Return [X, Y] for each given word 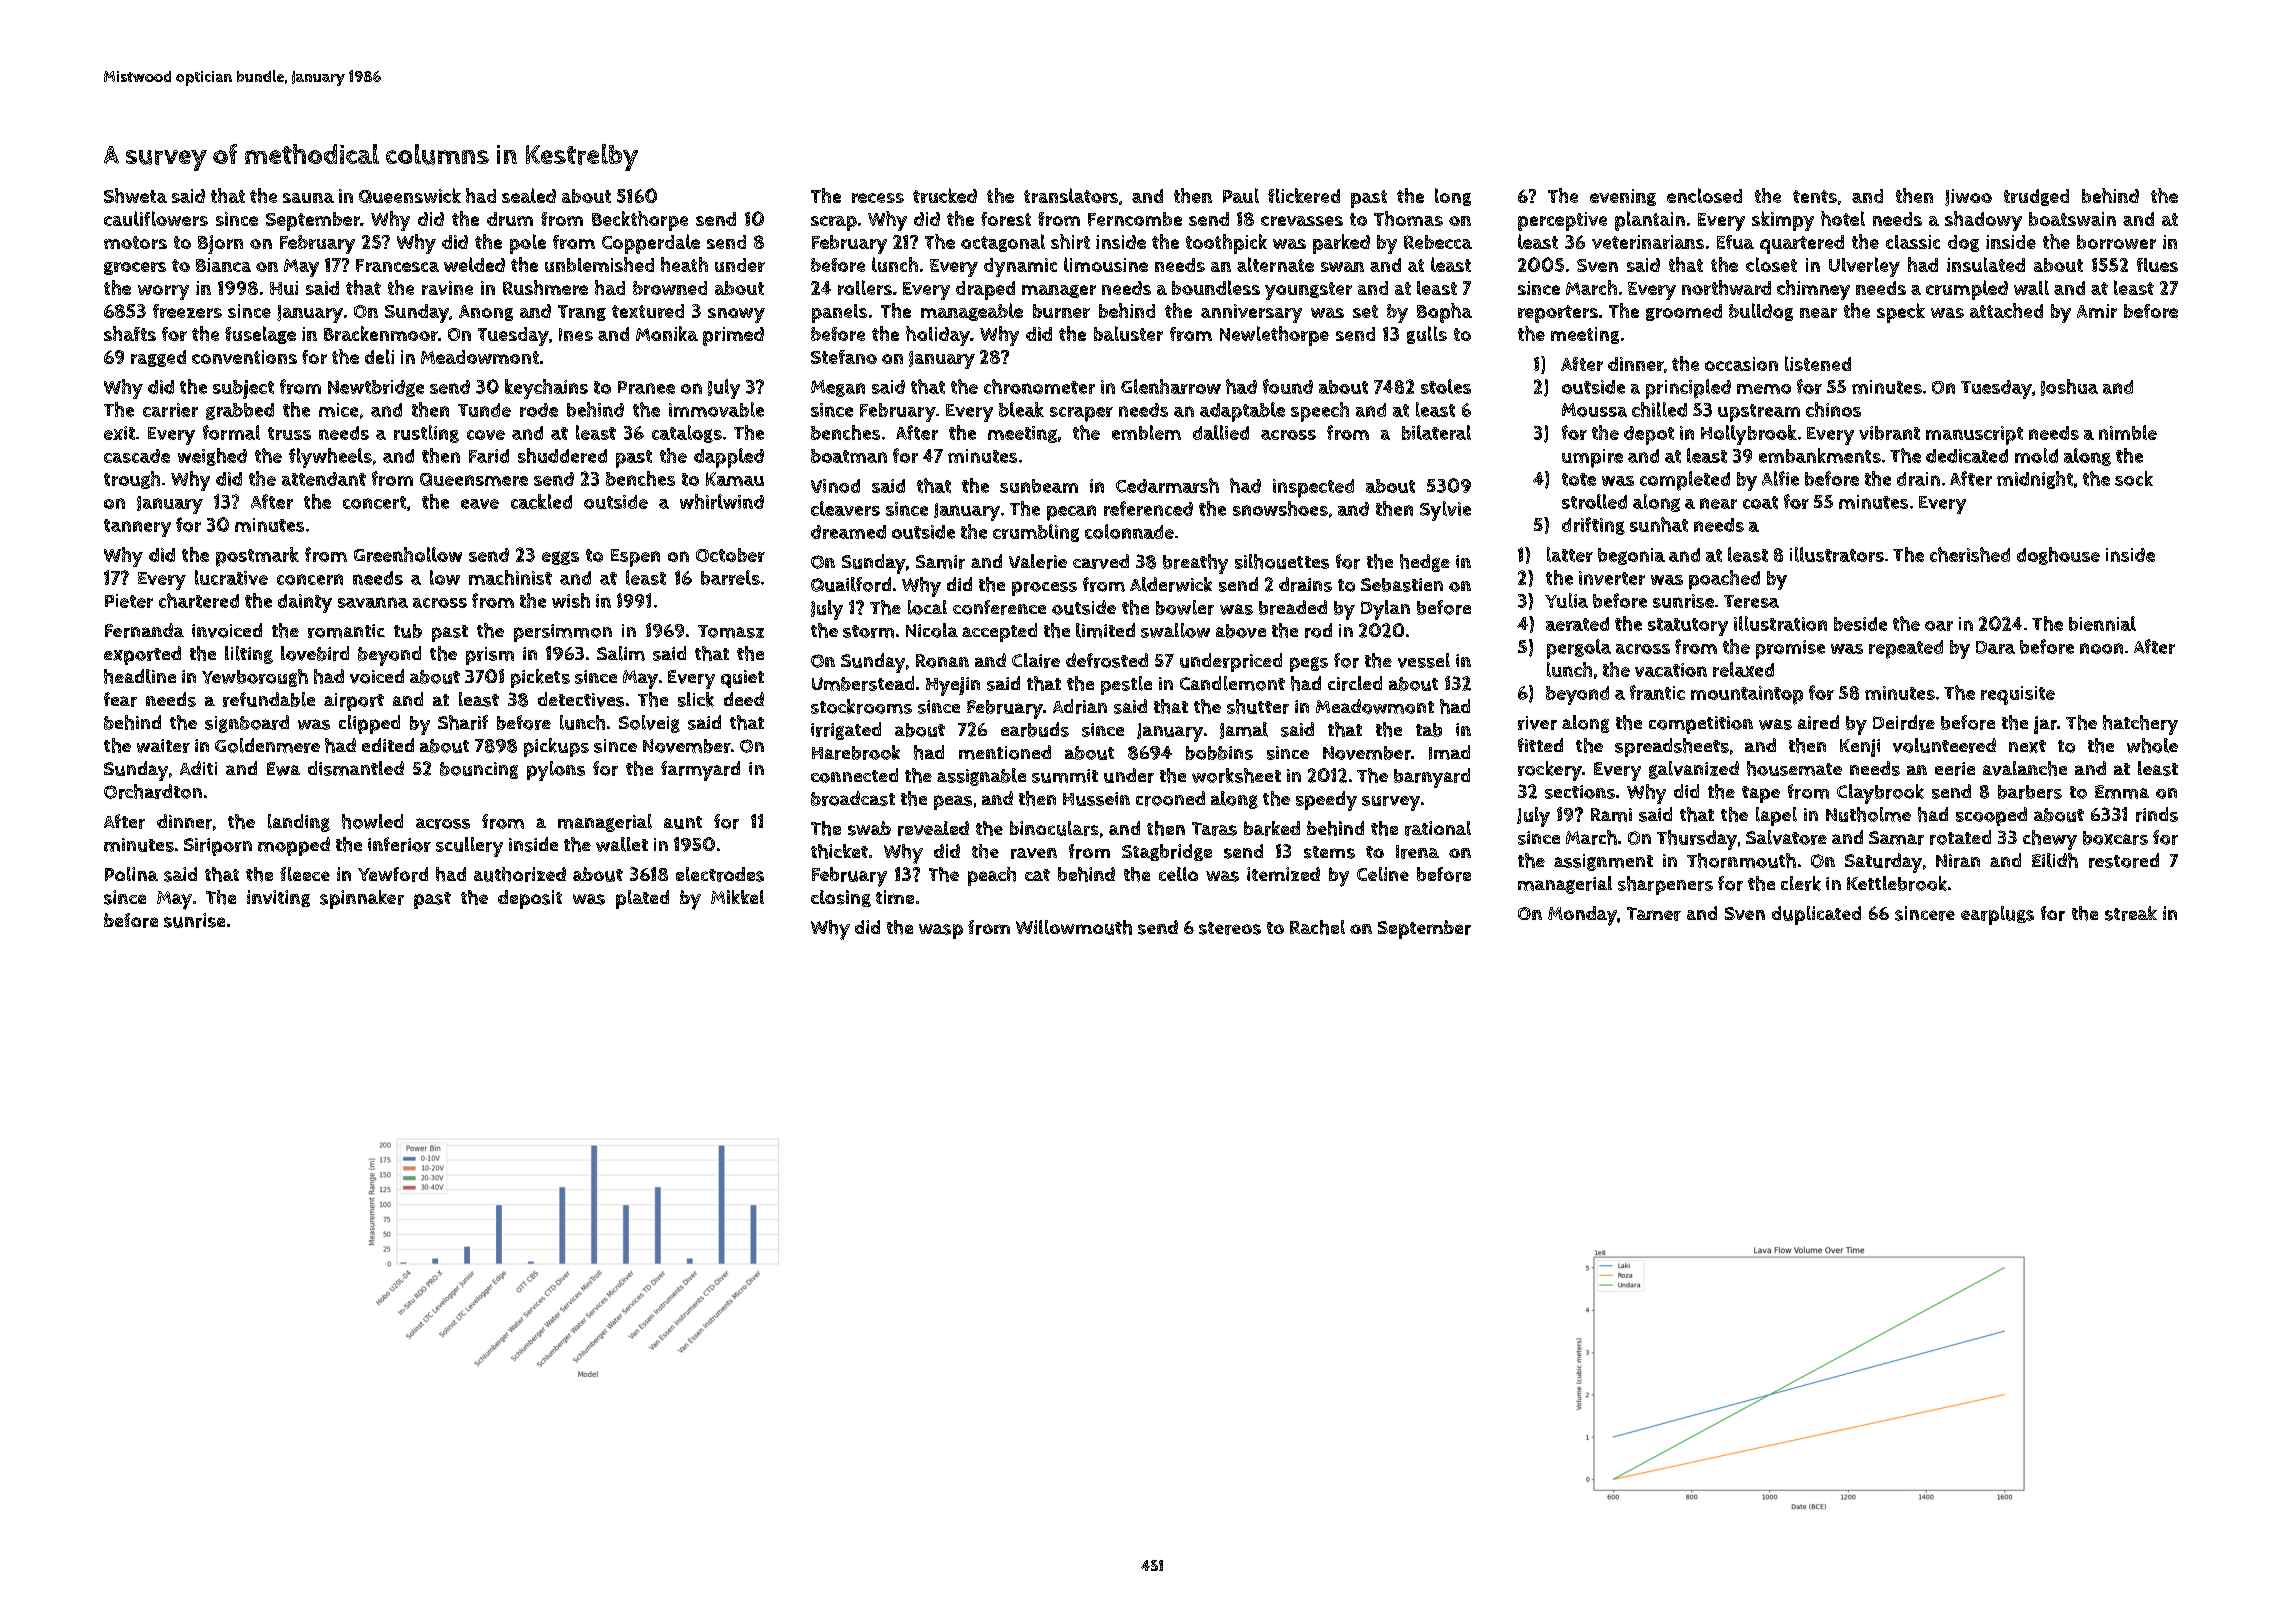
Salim [621, 653]
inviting [278, 898]
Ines [576, 334]
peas [953, 802]
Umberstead [863, 683]
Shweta [135, 195]
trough [132, 480]
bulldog [1761, 312]
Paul [1241, 195]
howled [372, 821]
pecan [1071, 513]
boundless [1216, 287]
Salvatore [1786, 837]
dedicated [1967, 456]
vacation [1671, 670]
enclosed [1704, 195]
